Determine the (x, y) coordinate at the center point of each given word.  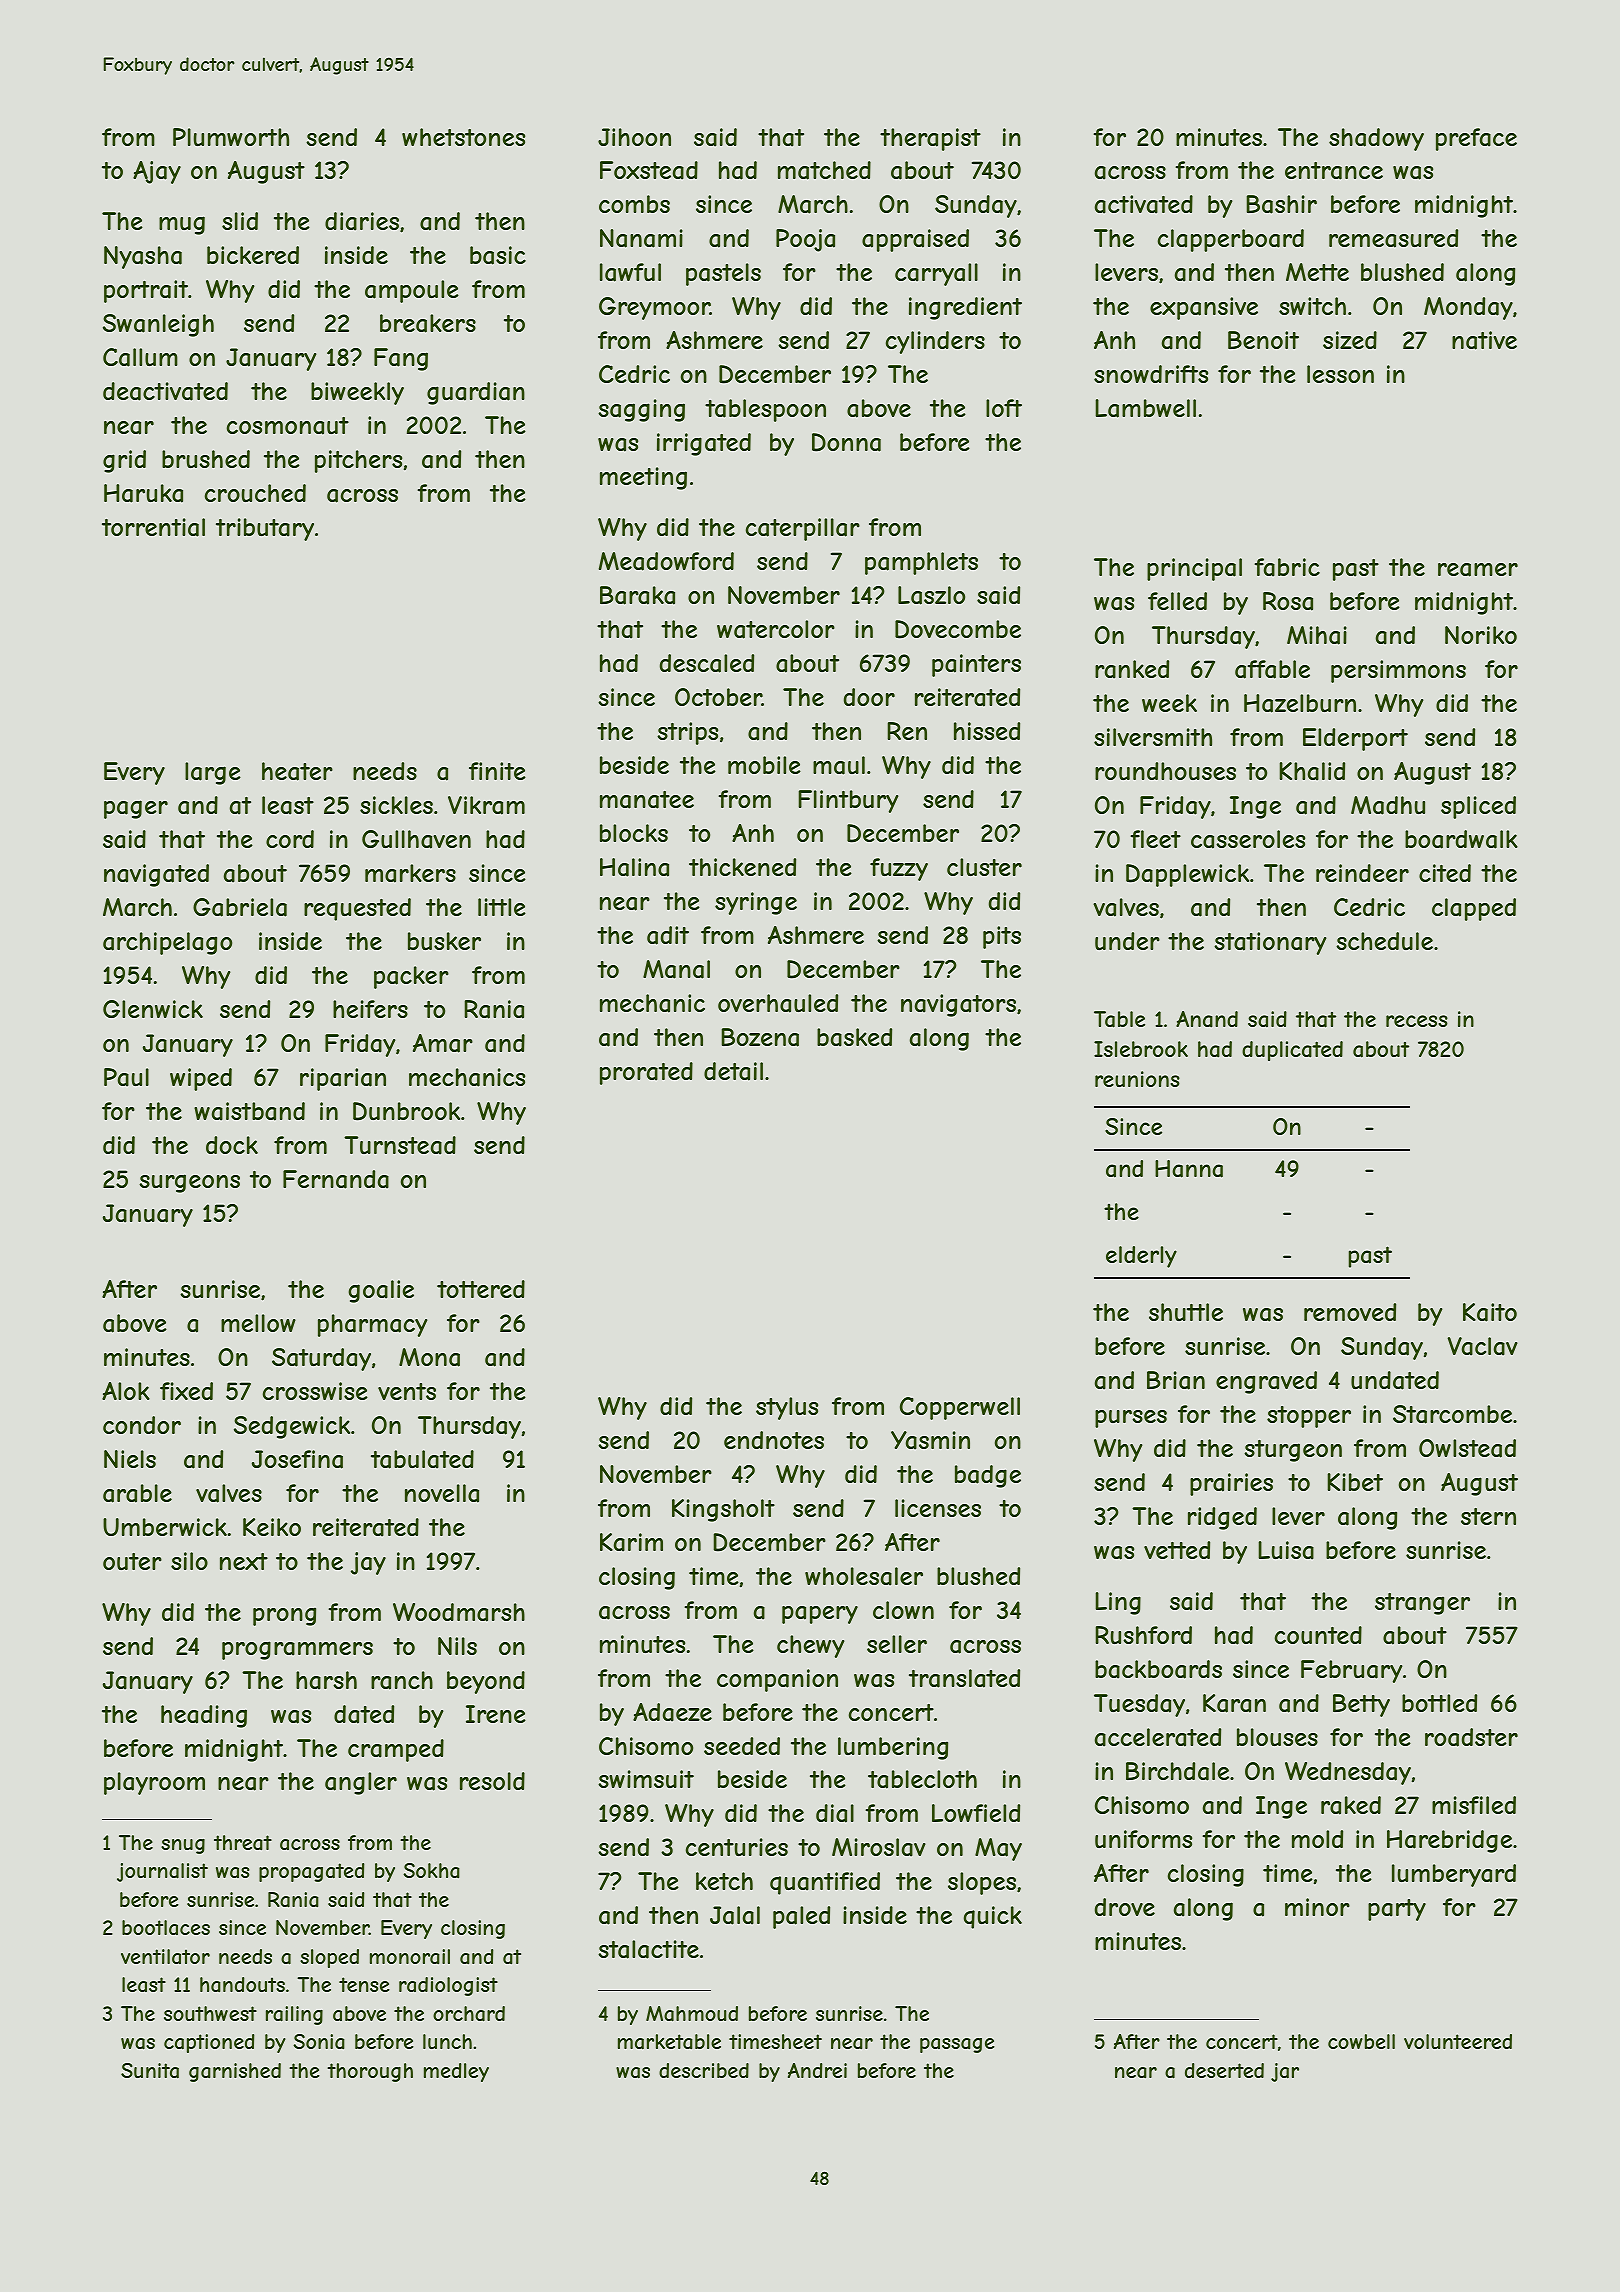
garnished (235, 2072)
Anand (1207, 1019)
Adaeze (672, 1712)
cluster (984, 867)
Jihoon (634, 137)
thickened (742, 867)
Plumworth (231, 137)
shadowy (1376, 139)
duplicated (1292, 1051)
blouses (1277, 1737)
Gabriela (240, 907)
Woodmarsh (459, 1612)
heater (297, 771)
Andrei (817, 2070)
